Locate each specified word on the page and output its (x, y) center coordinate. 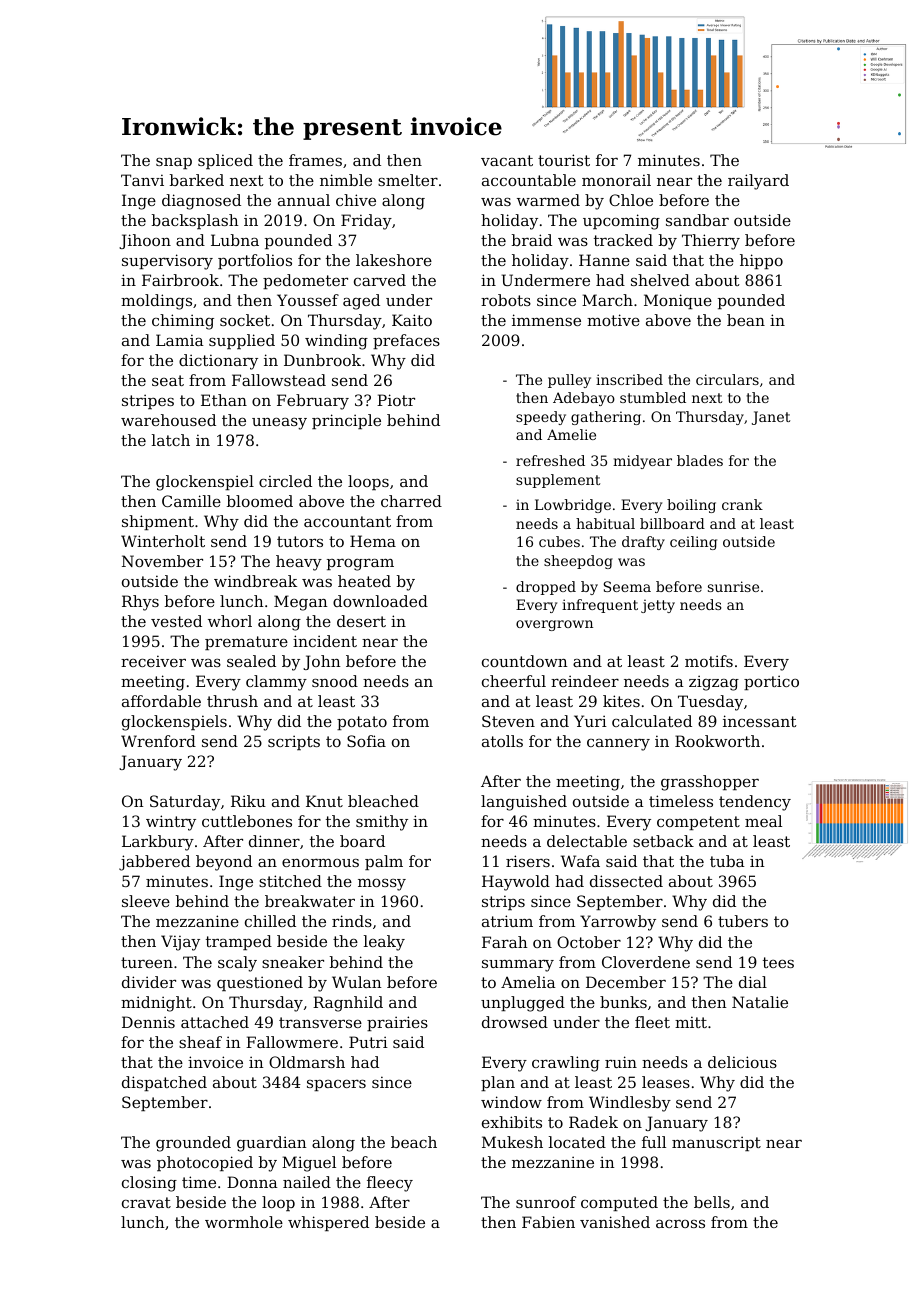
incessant (760, 721)
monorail (616, 180)
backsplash (195, 221)
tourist (564, 160)
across (680, 1224)
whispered (328, 1223)
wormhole (244, 1222)
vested (176, 621)
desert (361, 621)
